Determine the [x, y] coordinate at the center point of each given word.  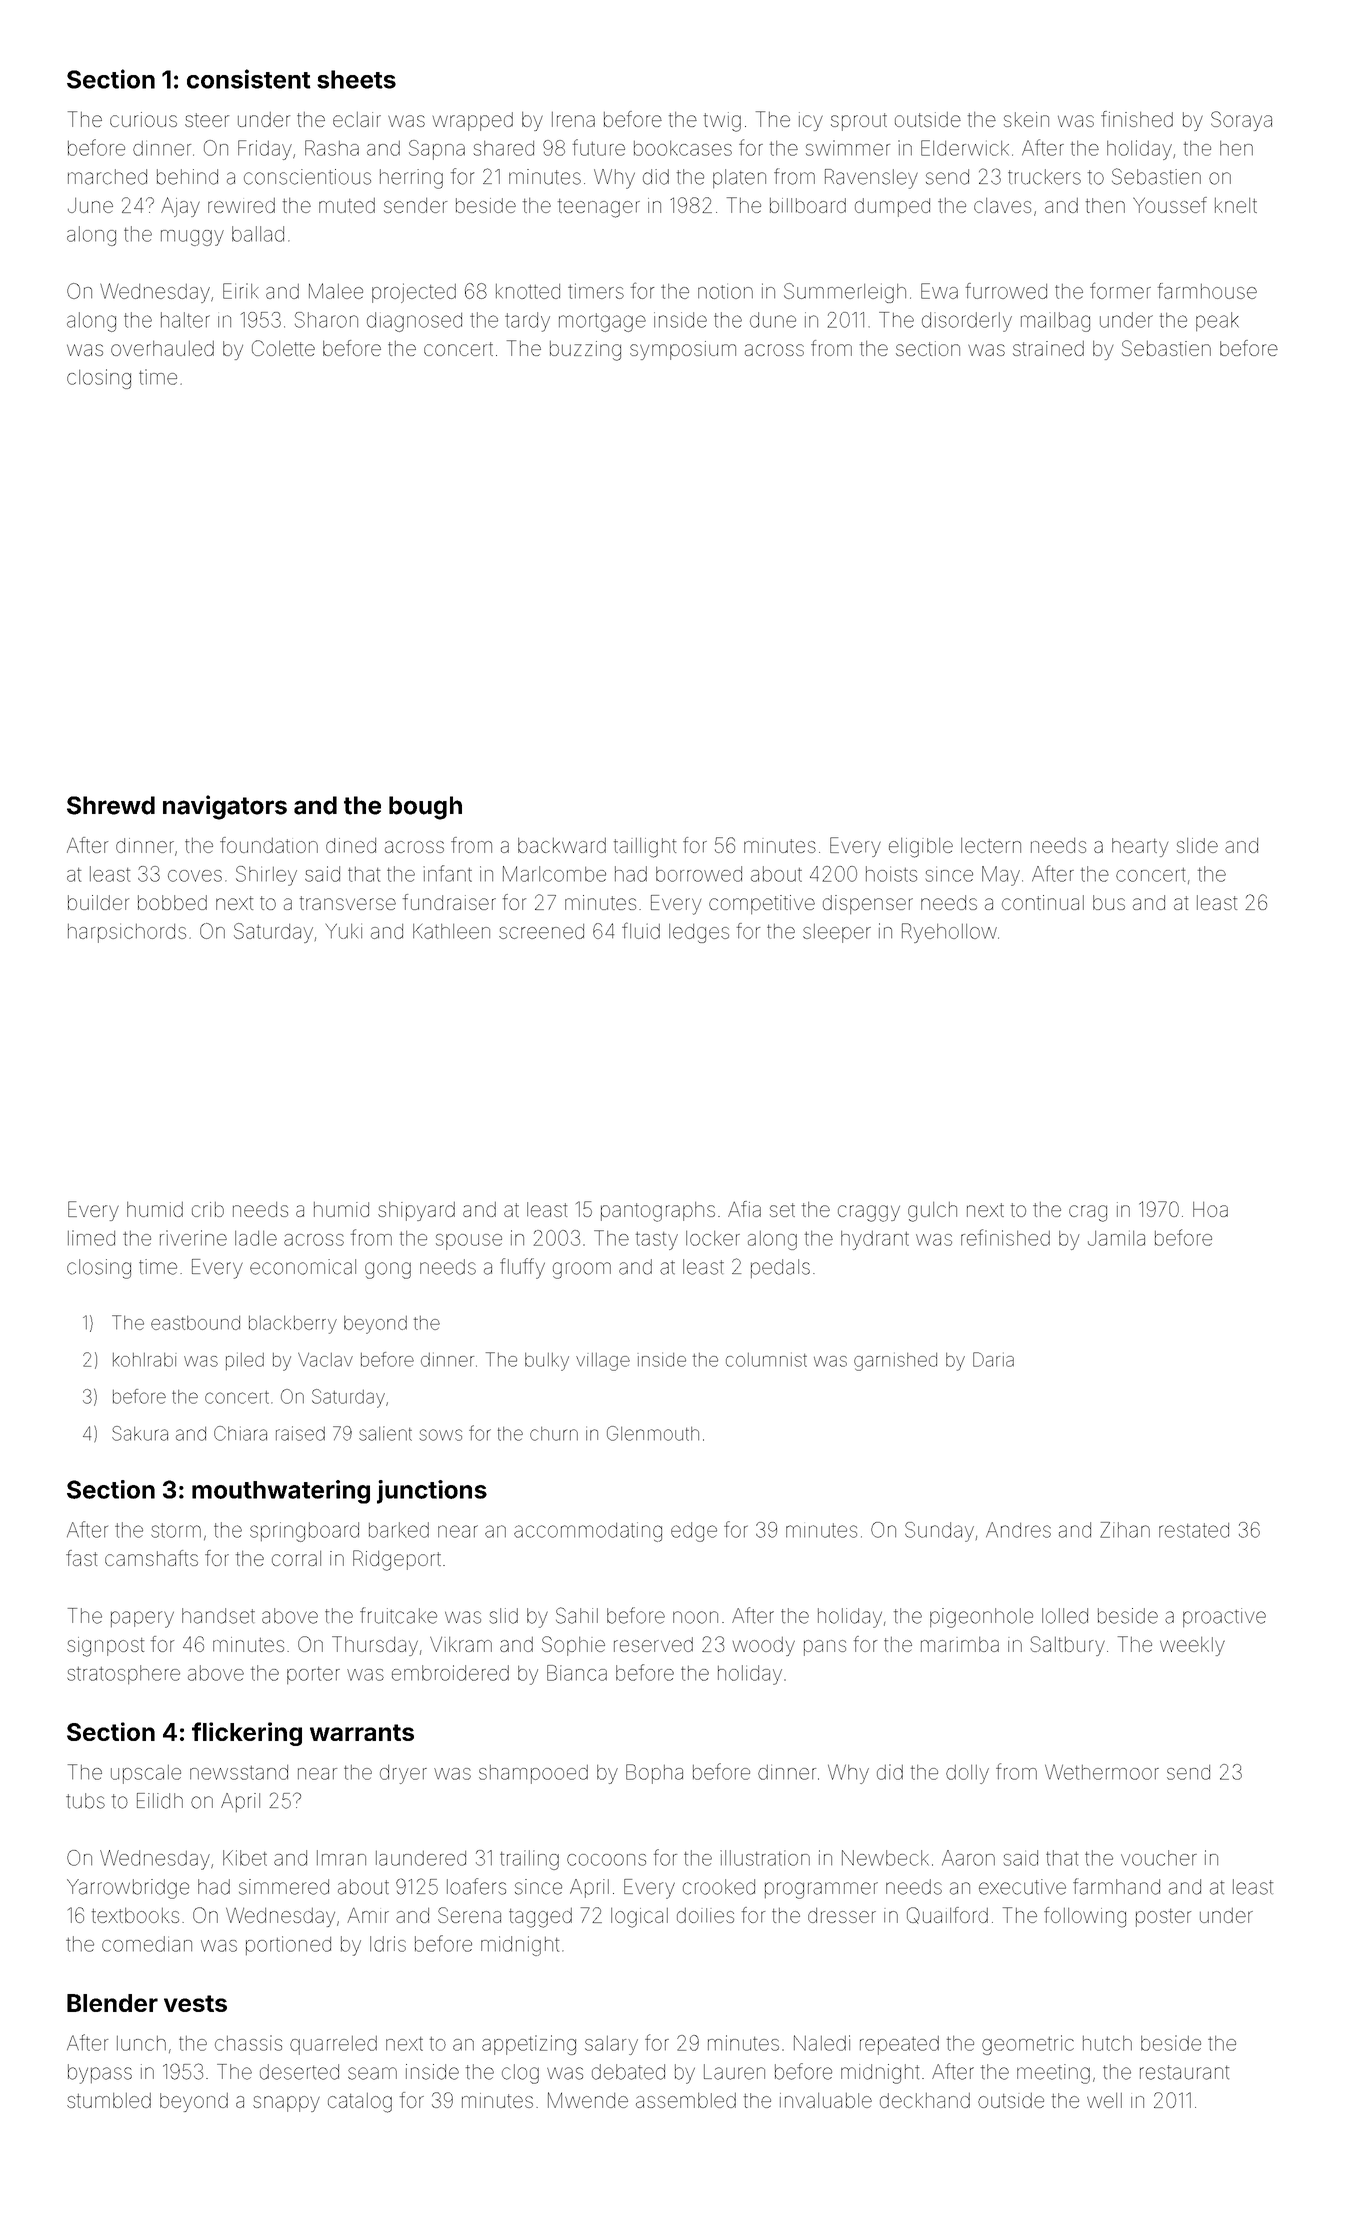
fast [81, 1558]
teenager [599, 208]
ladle [256, 1238]
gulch [932, 1212]
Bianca [577, 1673]
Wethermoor [1102, 1772]
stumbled [109, 2100]
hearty [1140, 847]
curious [143, 119]
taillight [645, 848]
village [603, 1362]
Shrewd [111, 805]
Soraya [1241, 121]
